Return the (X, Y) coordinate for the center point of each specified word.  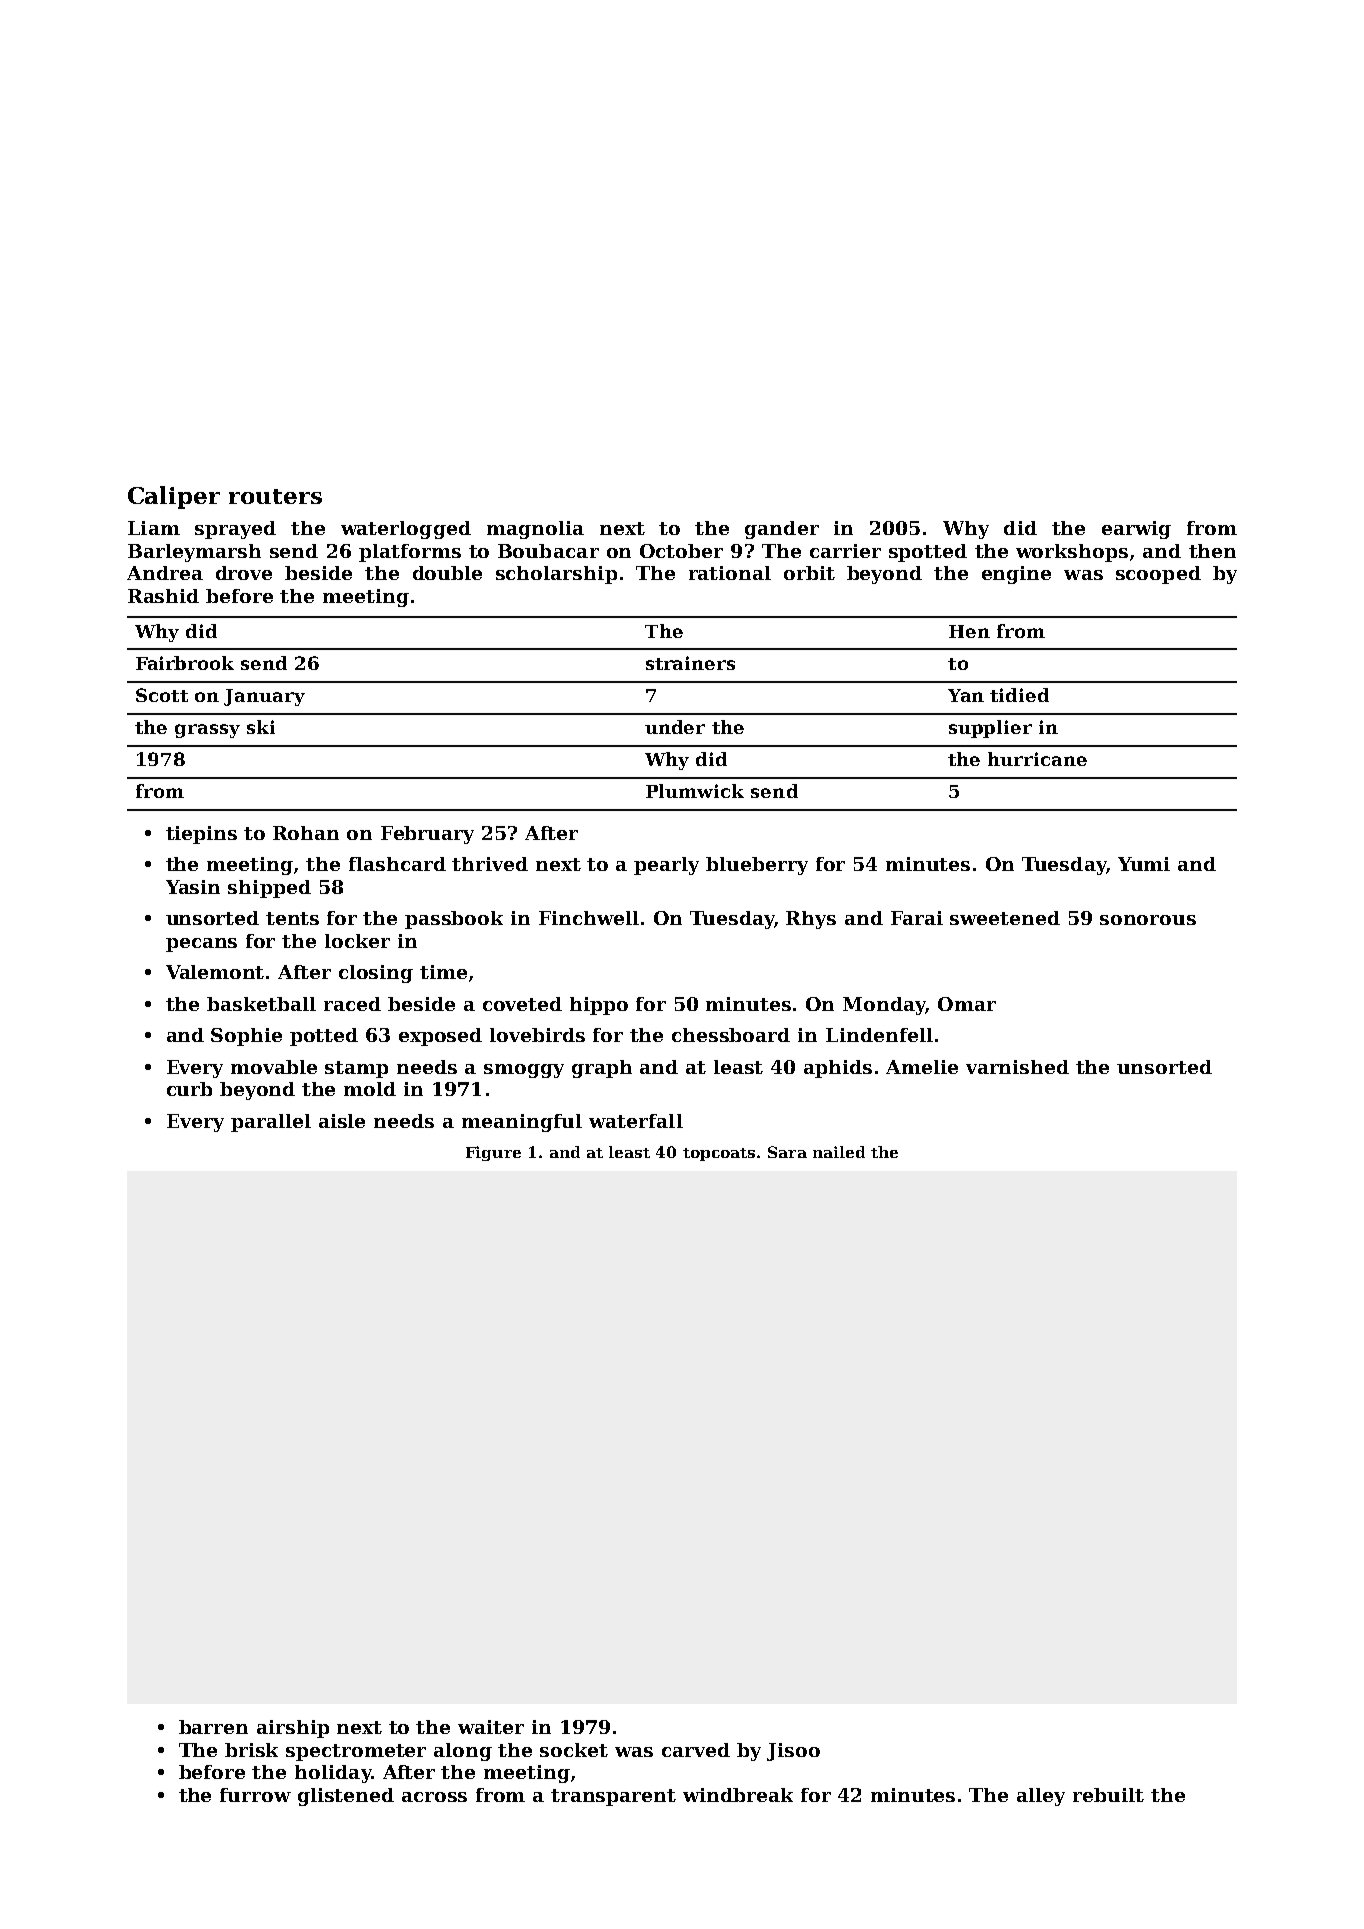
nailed (839, 1152)
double (447, 573)
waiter (491, 1727)
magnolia (535, 530)
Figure (493, 1153)
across (434, 1797)
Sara (787, 1152)
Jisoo (793, 1752)
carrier (845, 551)
